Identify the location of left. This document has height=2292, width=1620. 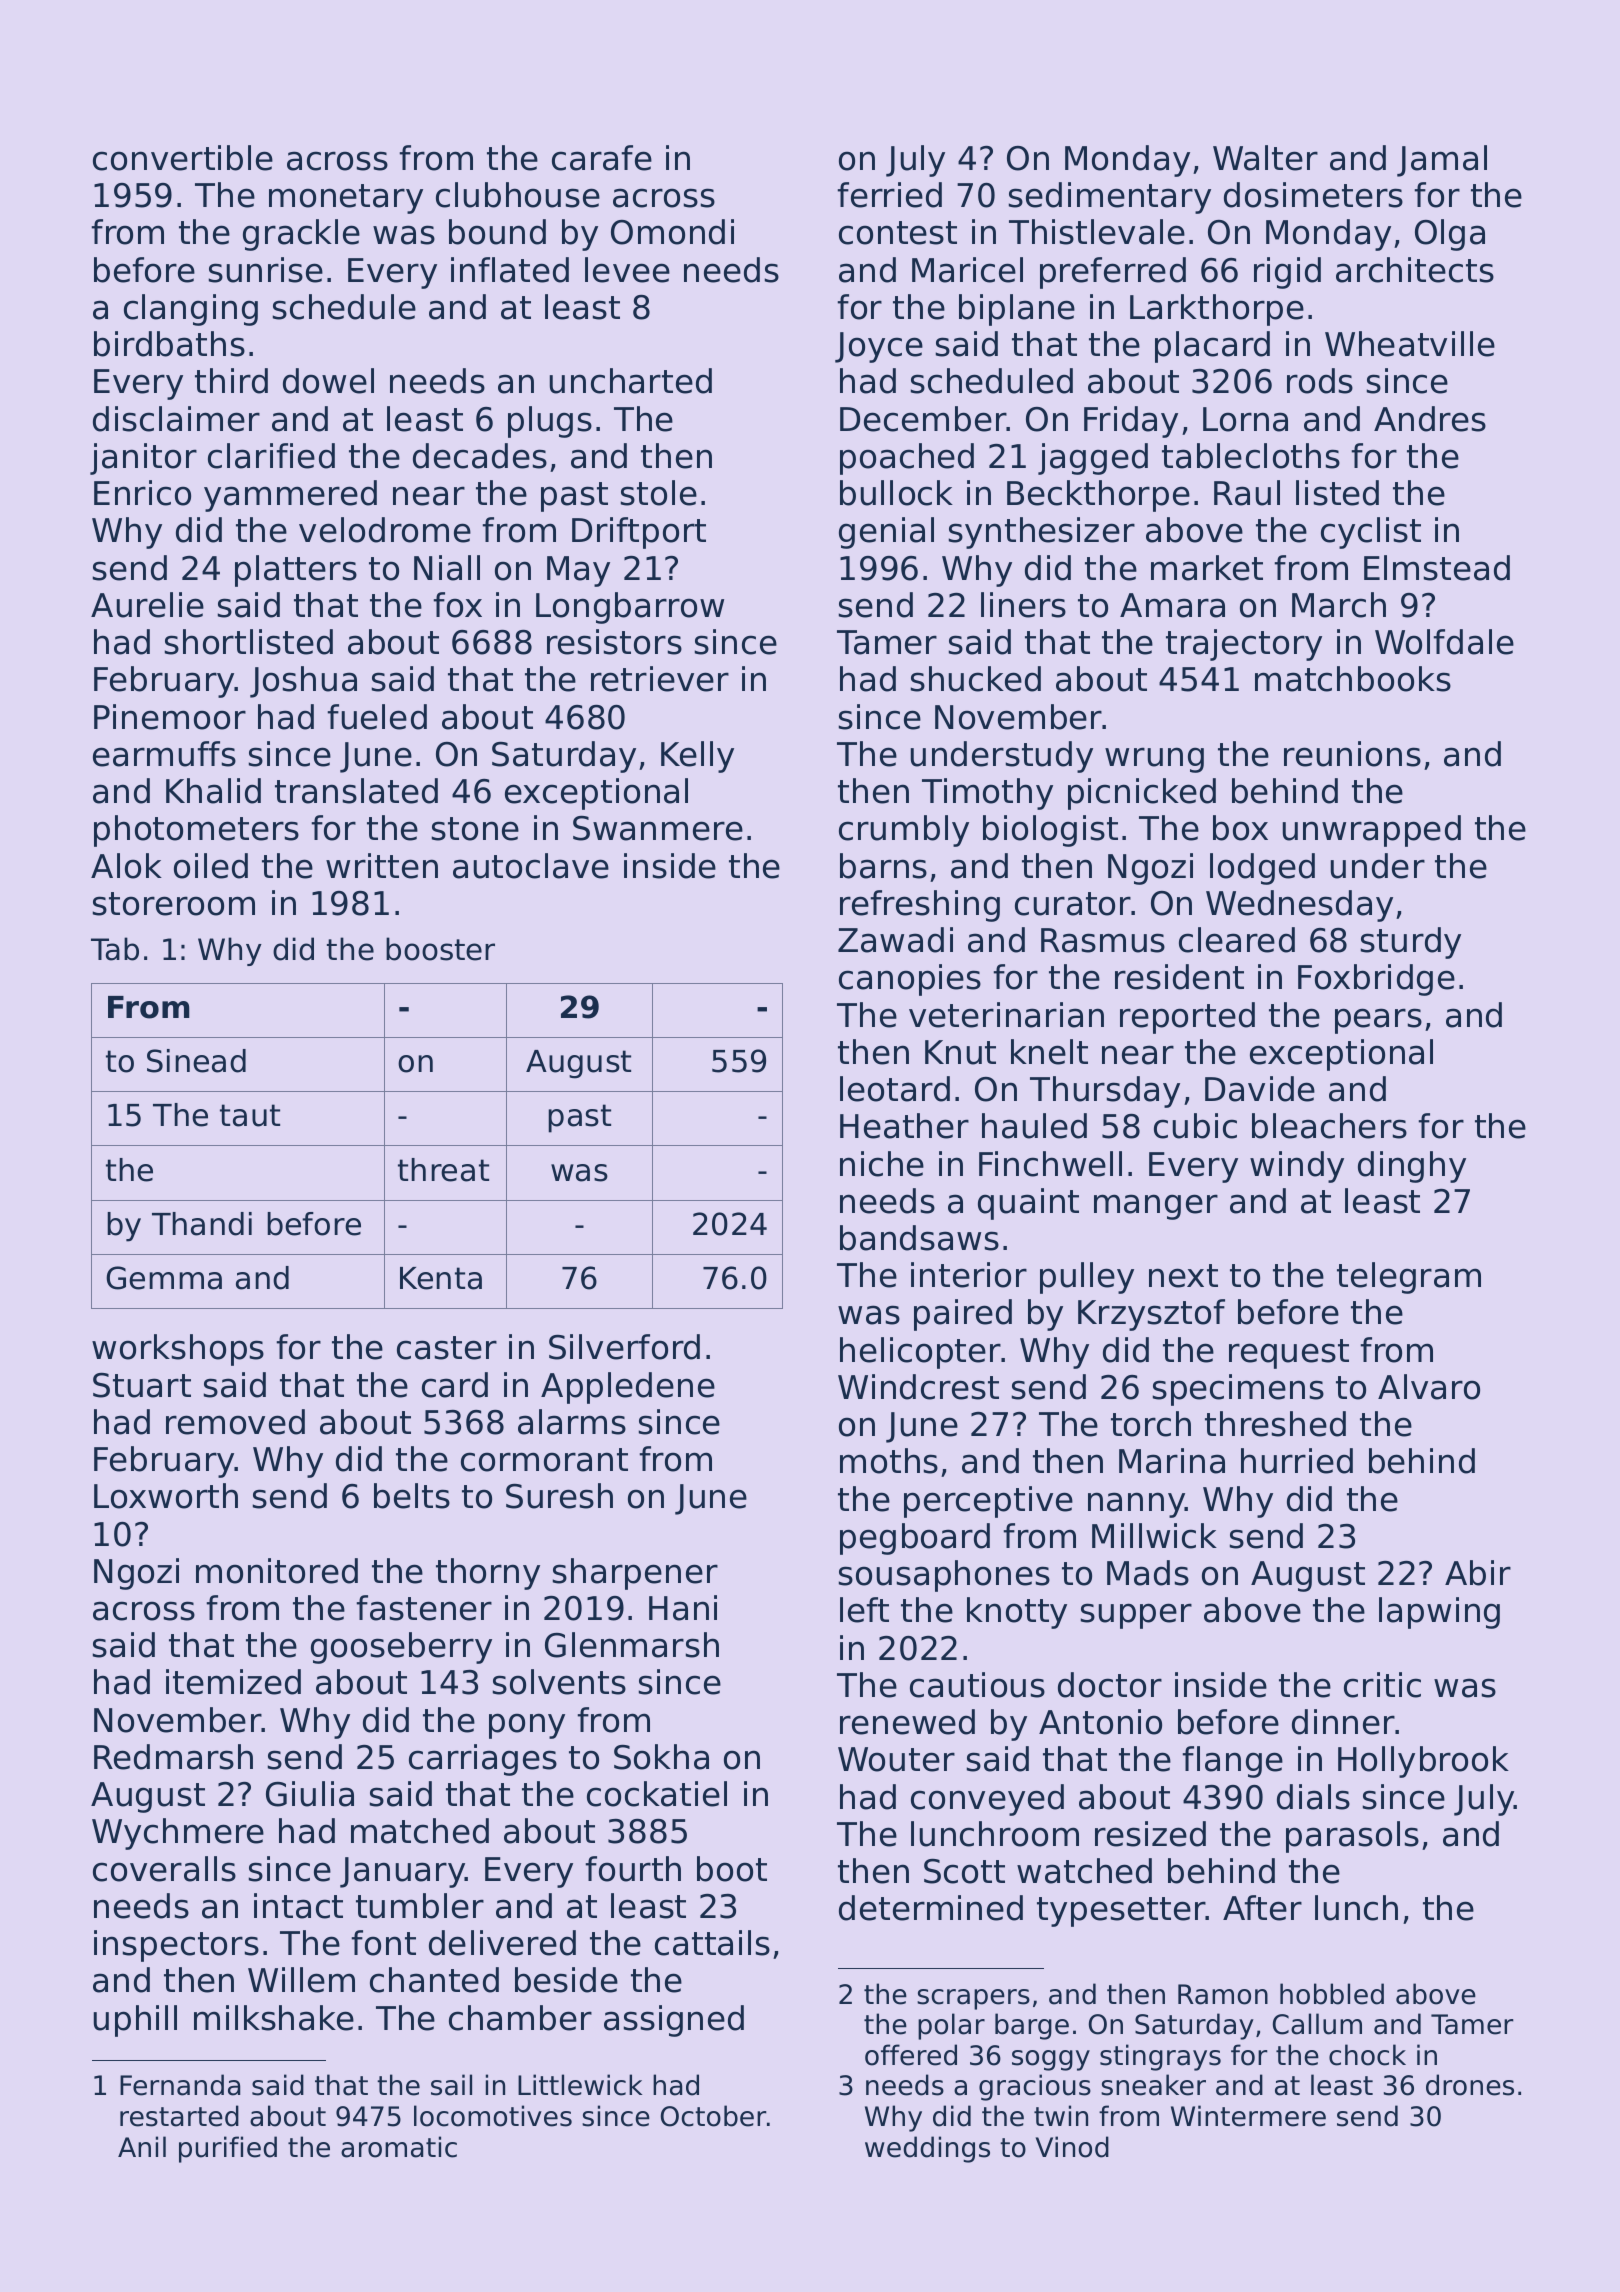
(864, 1610).
